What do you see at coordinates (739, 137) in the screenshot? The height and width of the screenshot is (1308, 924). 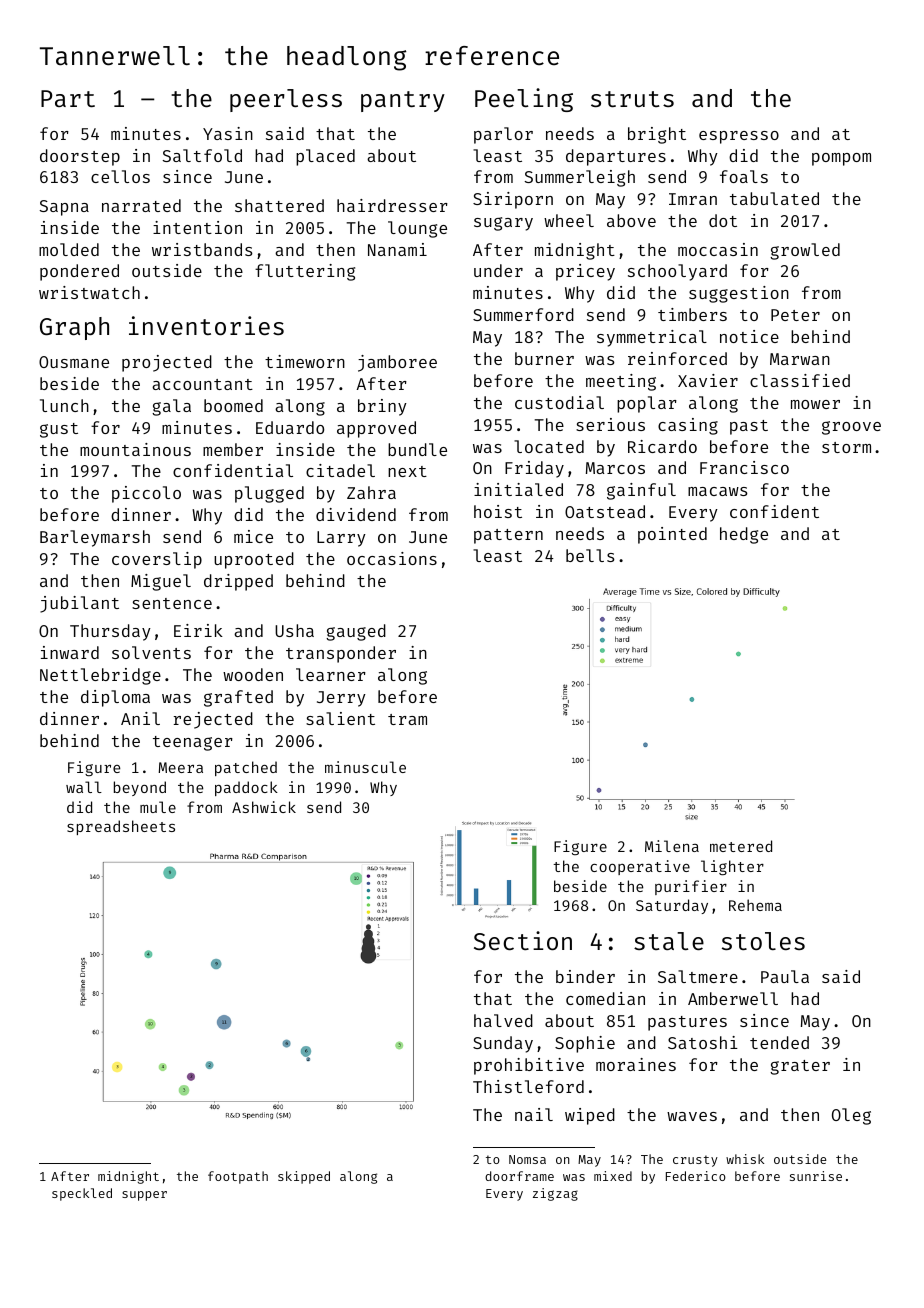 I see `espresso` at bounding box center [739, 137].
